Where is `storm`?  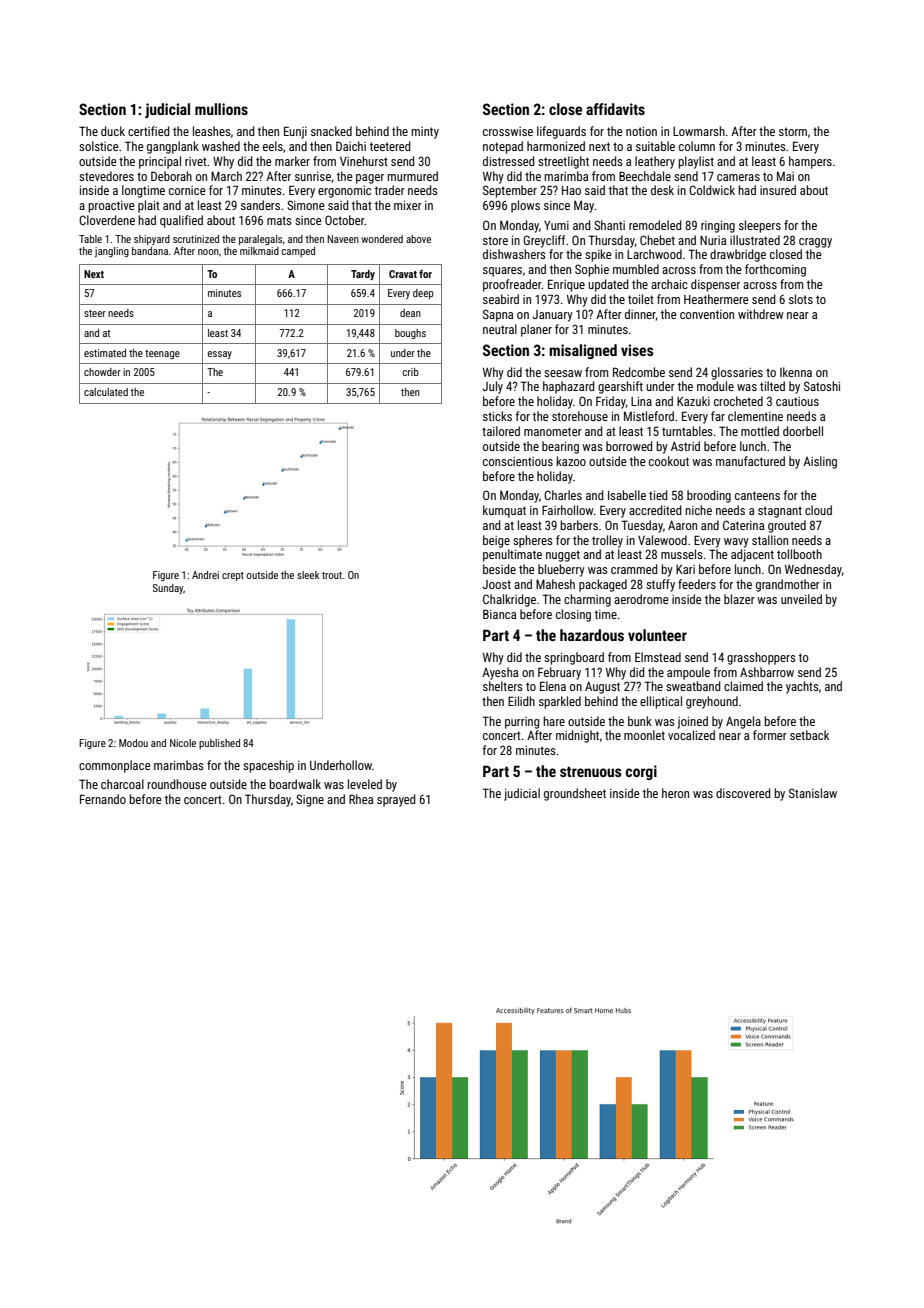
storm is located at coordinates (793, 131).
